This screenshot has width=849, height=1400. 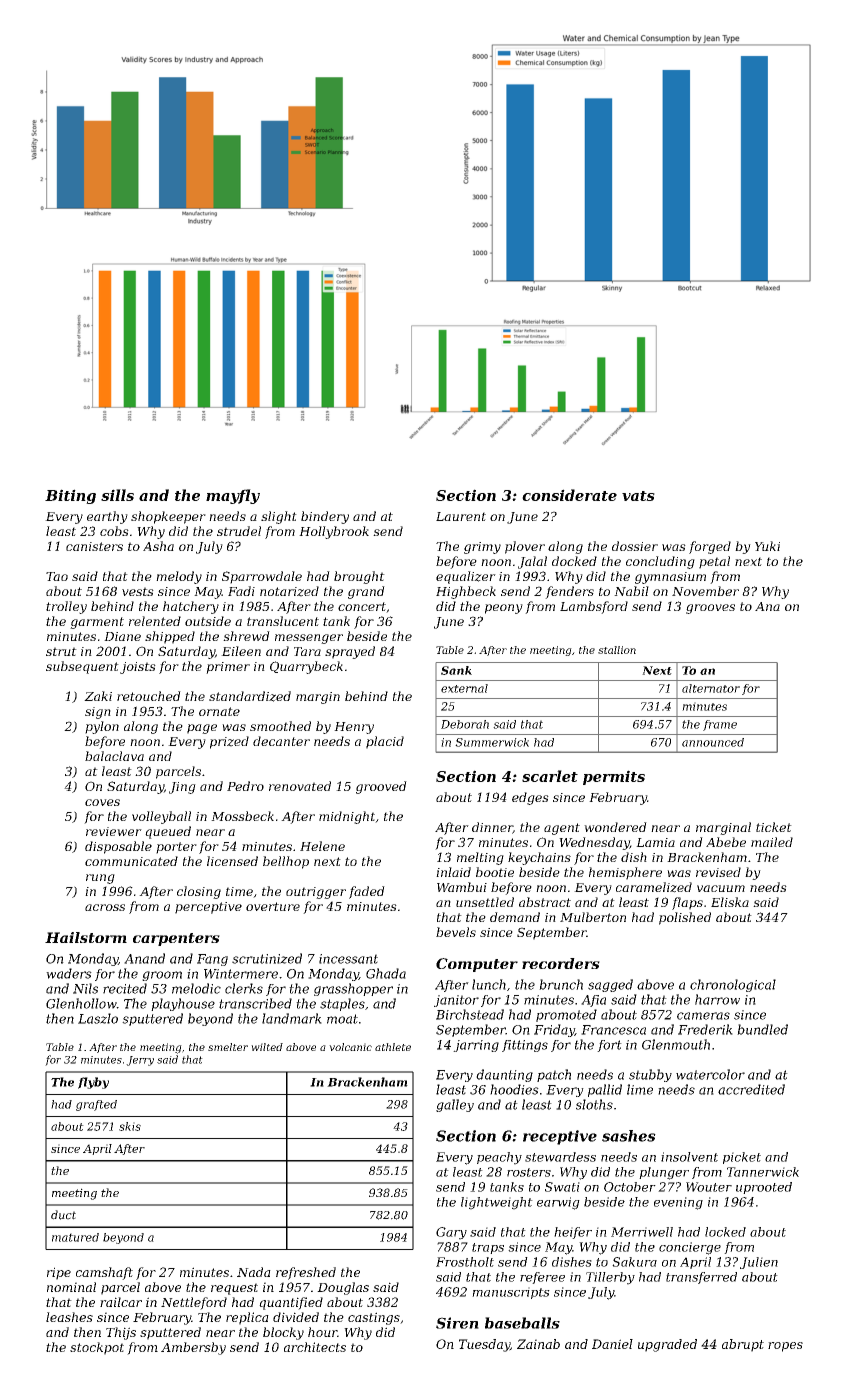 I want to click on stockpot, so click(x=97, y=1348).
